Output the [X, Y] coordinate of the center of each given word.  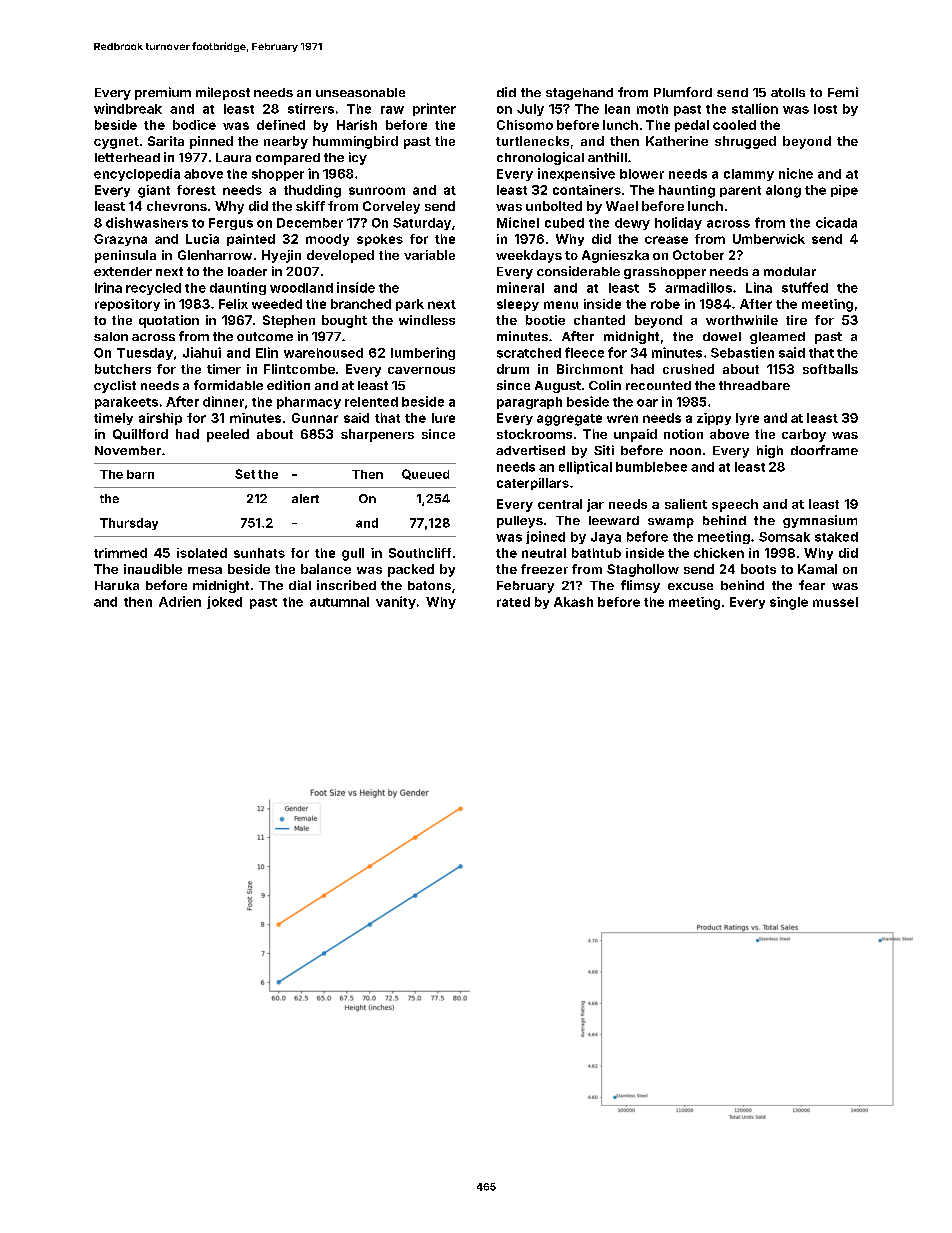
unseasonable [360, 92]
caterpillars [533, 484]
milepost [223, 93]
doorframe [824, 450]
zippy [714, 419]
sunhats [259, 553]
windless [427, 320]
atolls [788, 92]
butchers [123, 369]
